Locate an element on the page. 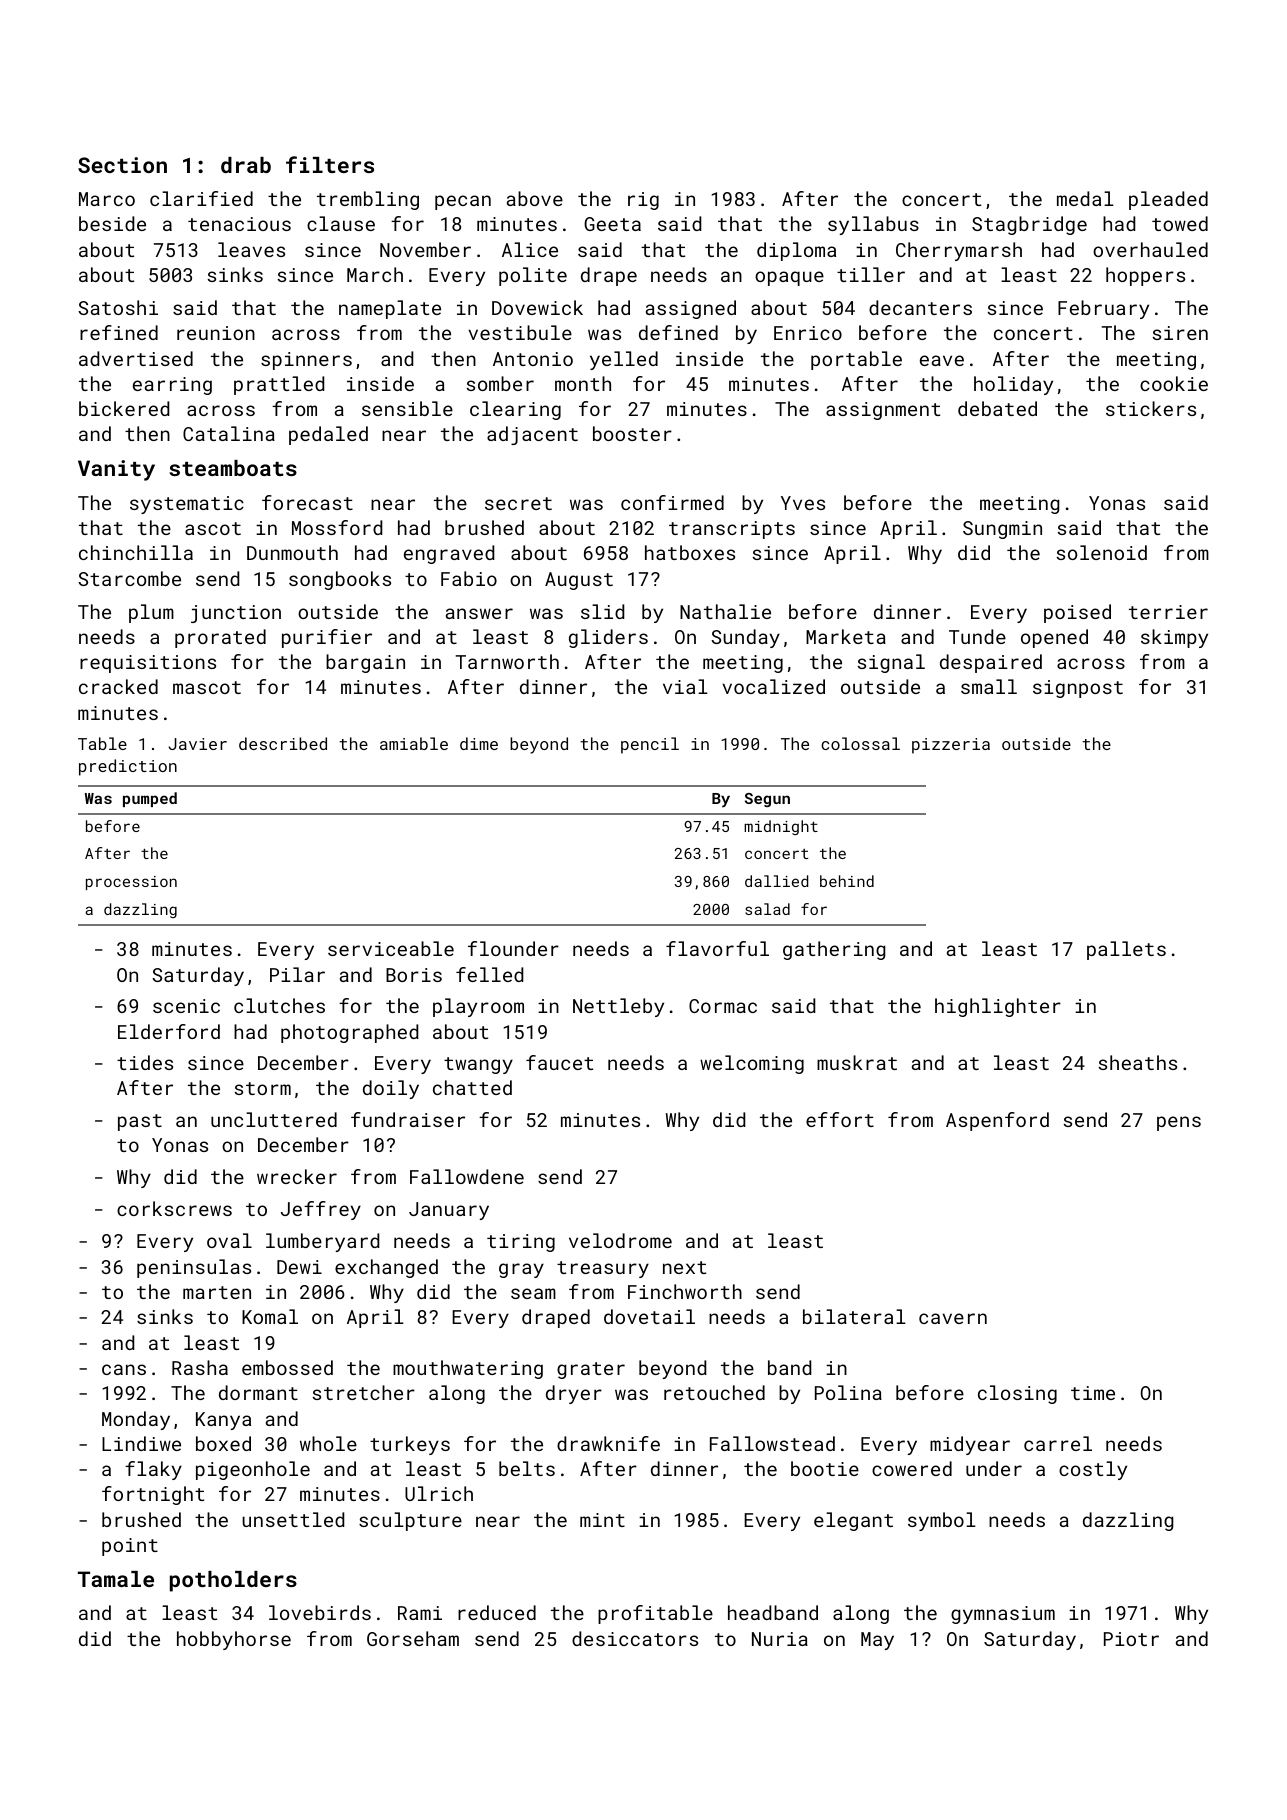  Tamale is located at coordinates (116, 1579).
